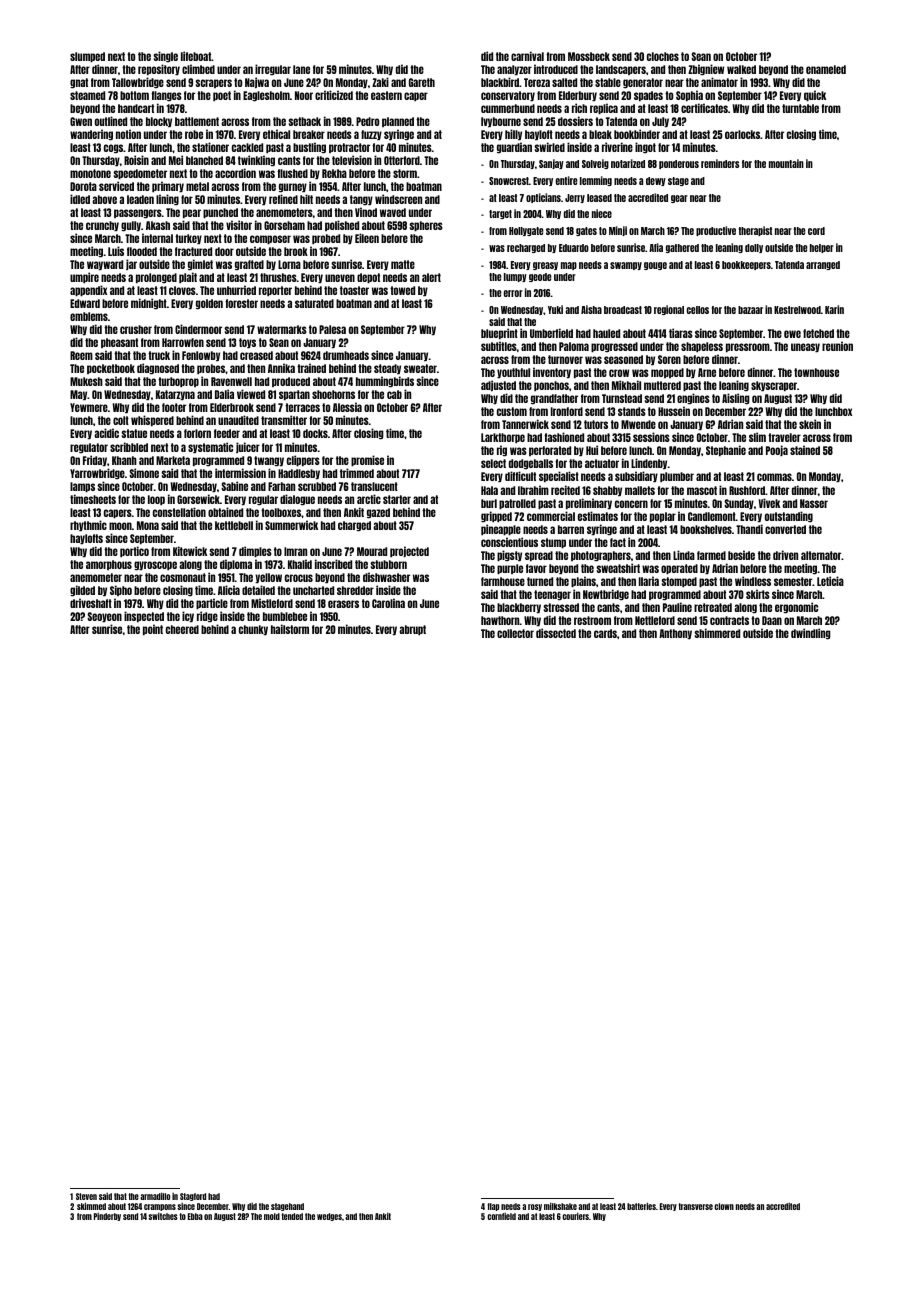 This image has width=924, height=1308. I want to click on shimmered, so click(717, 633).
